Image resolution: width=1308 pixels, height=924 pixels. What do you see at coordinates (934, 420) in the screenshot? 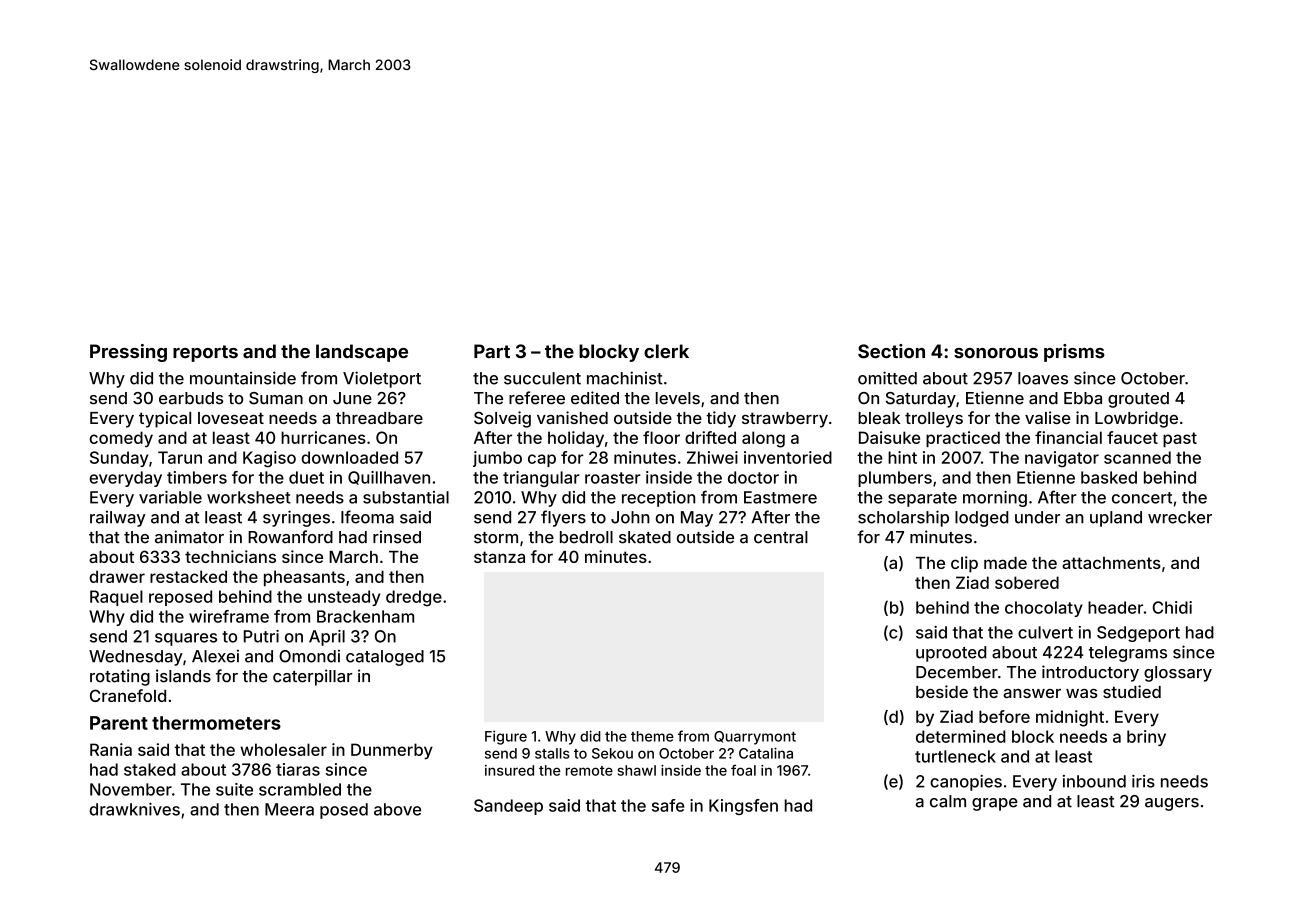
I see `trolleys` at bounding box center [934, 420].
